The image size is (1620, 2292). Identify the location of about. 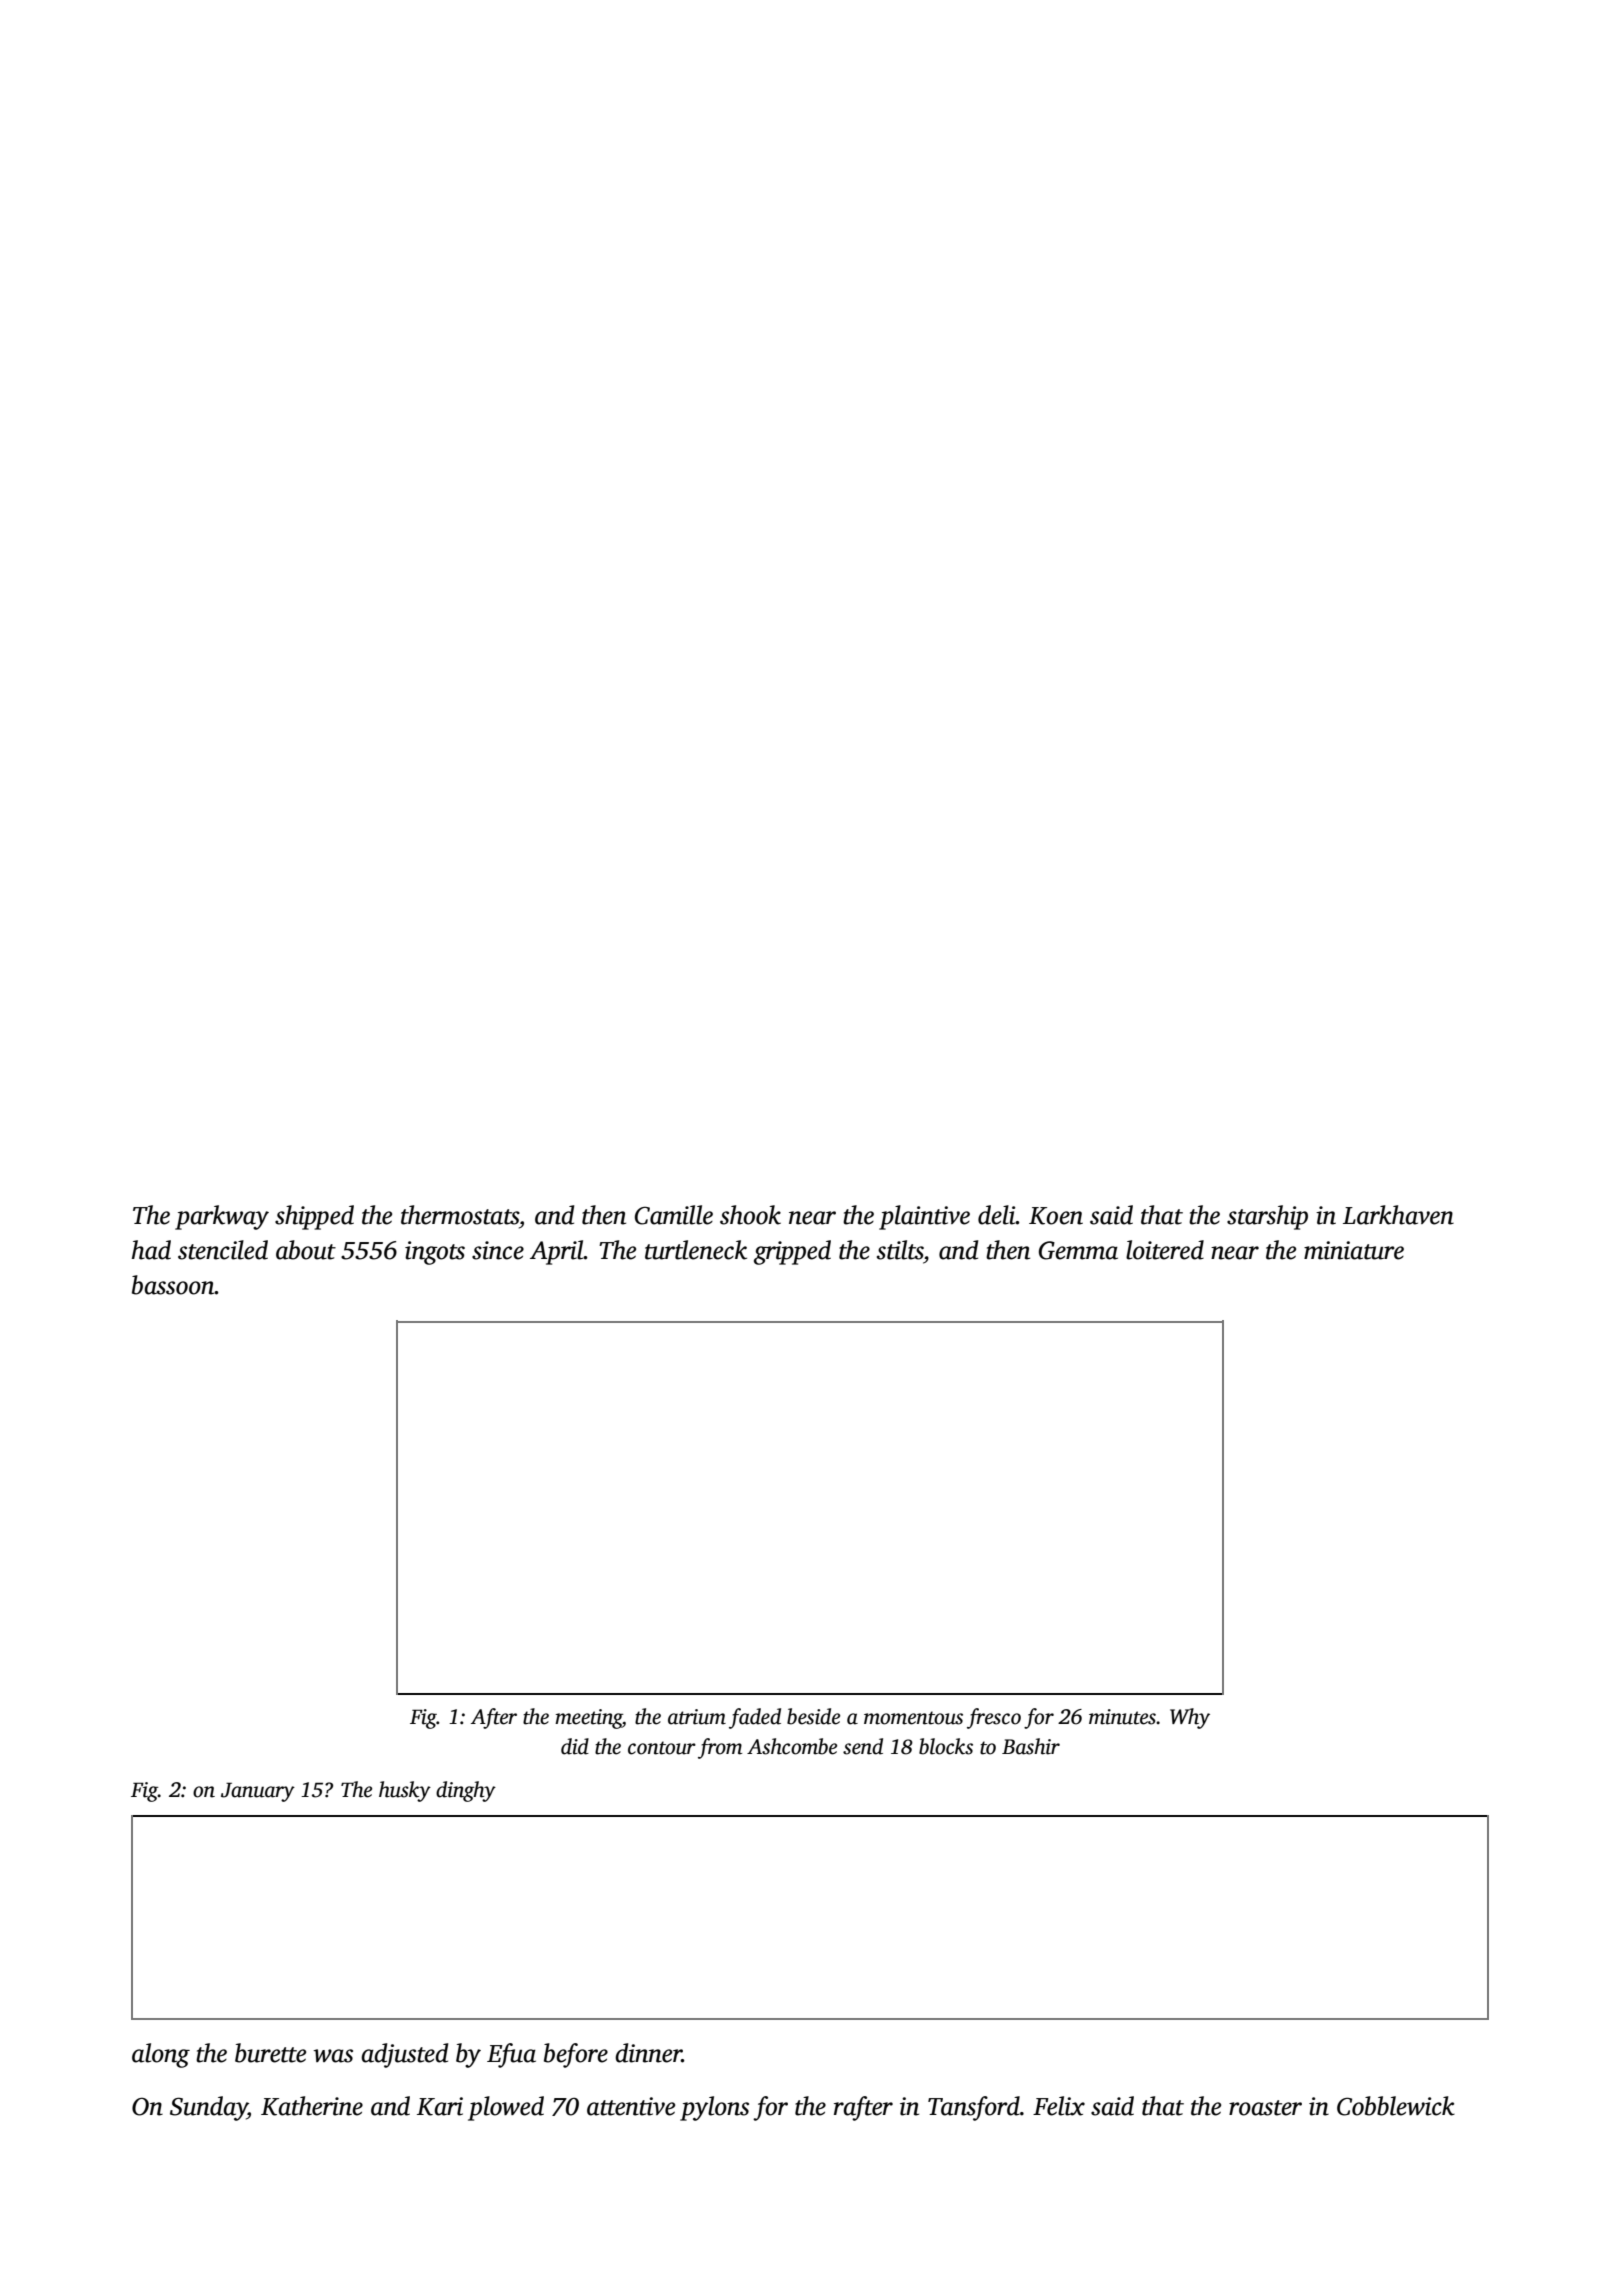
(306, 1250).
